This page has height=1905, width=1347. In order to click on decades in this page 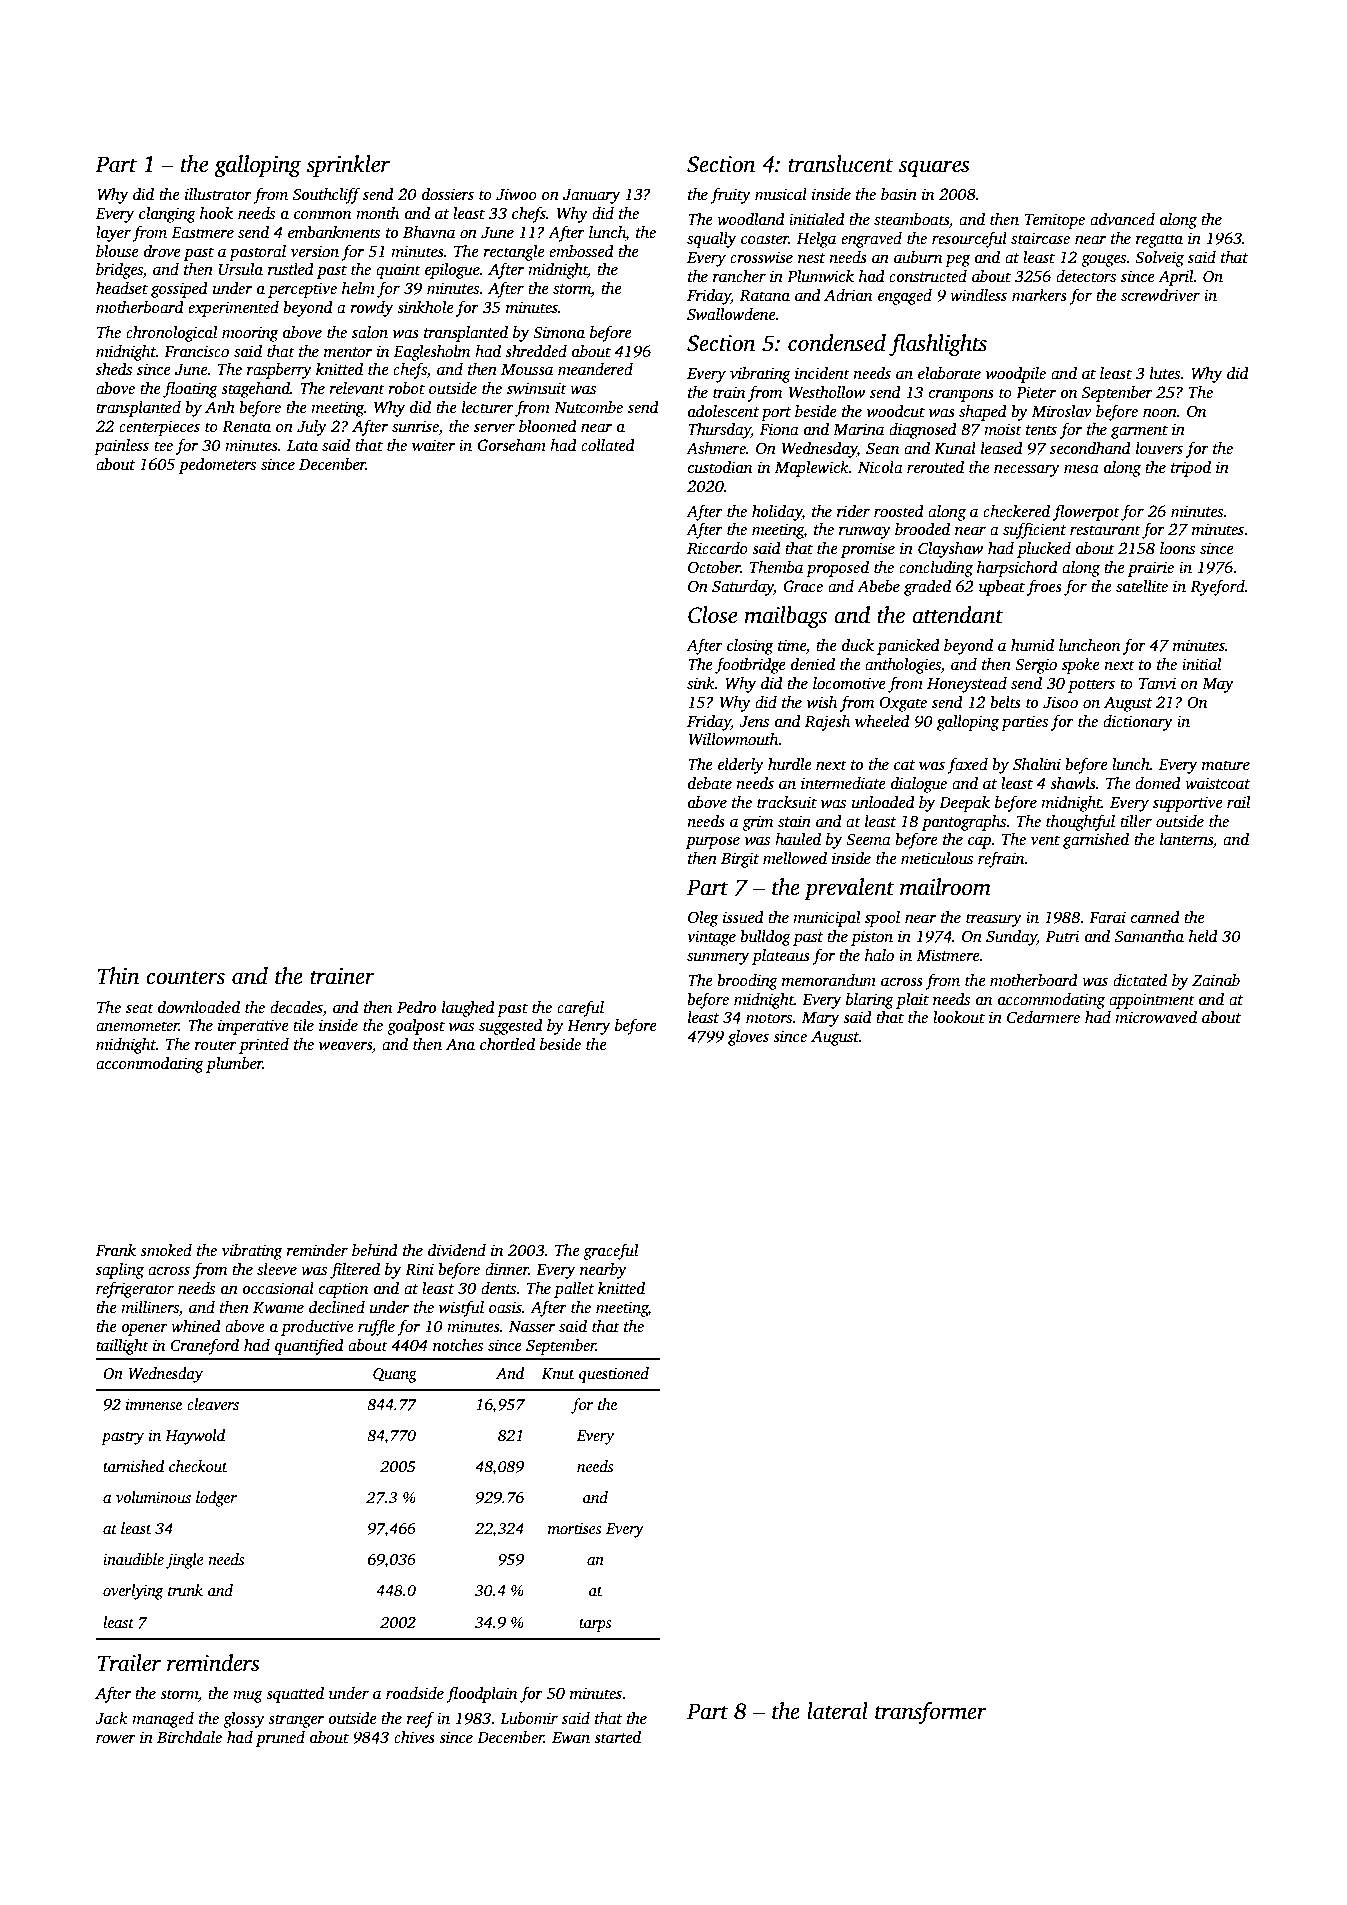, I will do `click(296, 1007)`.
